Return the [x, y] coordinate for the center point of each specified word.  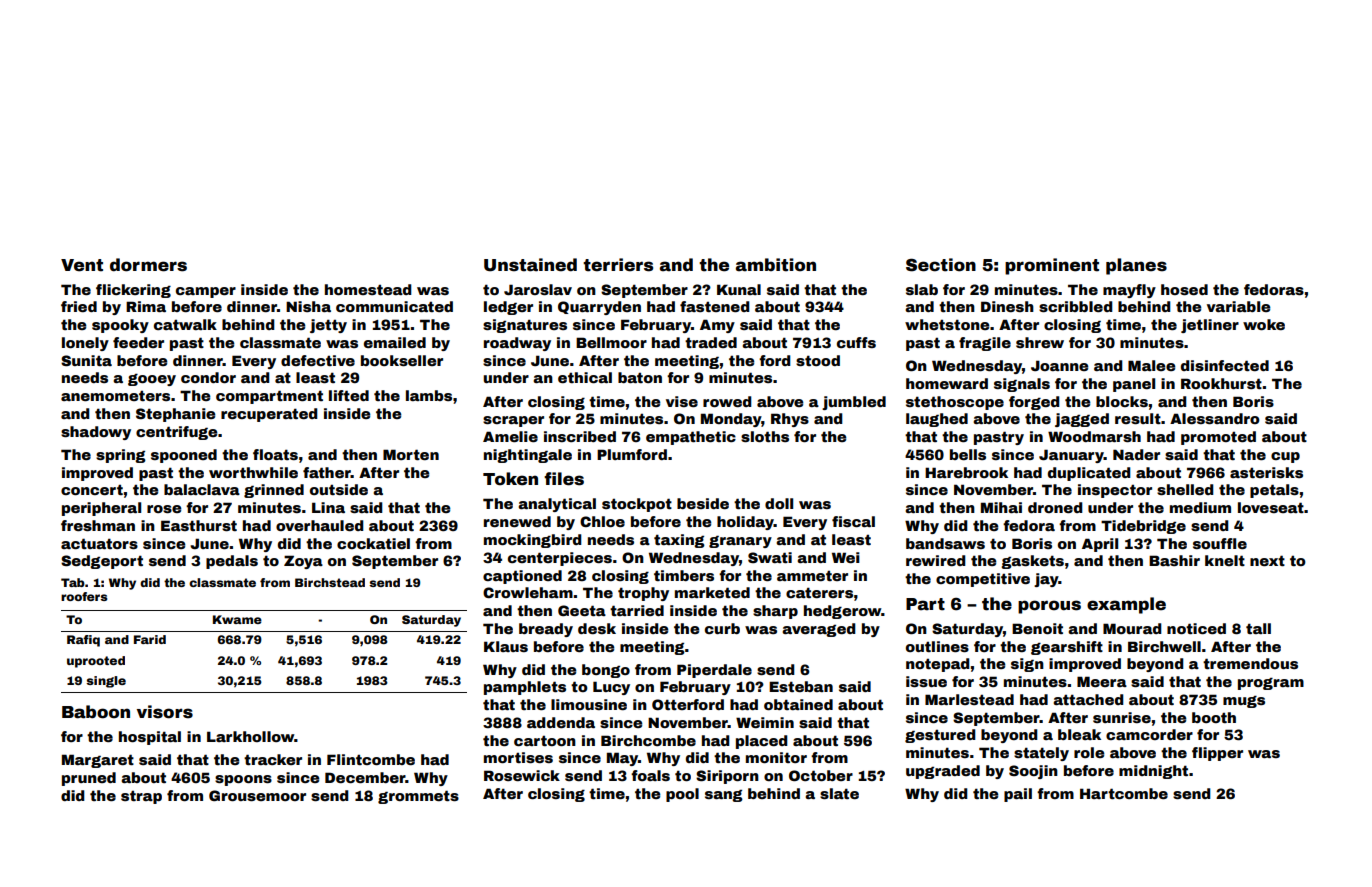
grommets [418, 797]
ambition [776, 265]
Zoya [303, 562]
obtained [798, 704]
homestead [368, 289]
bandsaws [945, 543]
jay [1046, 580]
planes [1136, 266]
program [1271, 683]
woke [1264, 324]
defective [318, 360]
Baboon [96, 712]
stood [818, 360]
